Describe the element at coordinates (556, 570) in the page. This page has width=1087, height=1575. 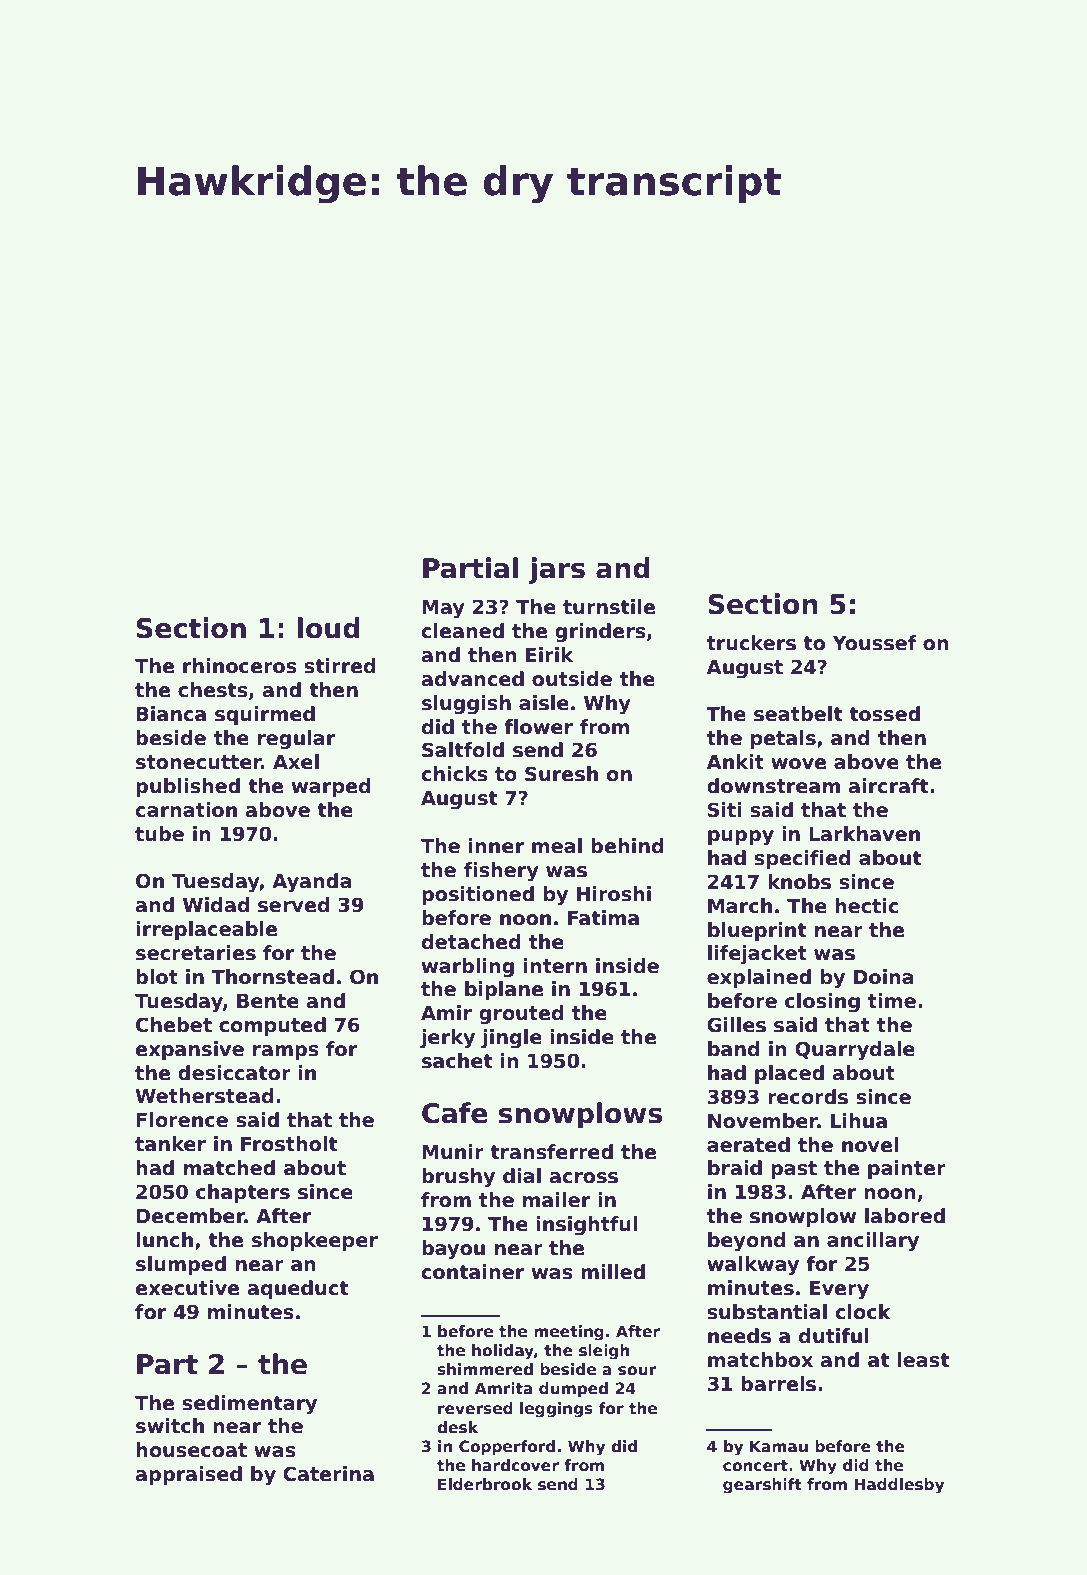
I see `jars` at that location.
